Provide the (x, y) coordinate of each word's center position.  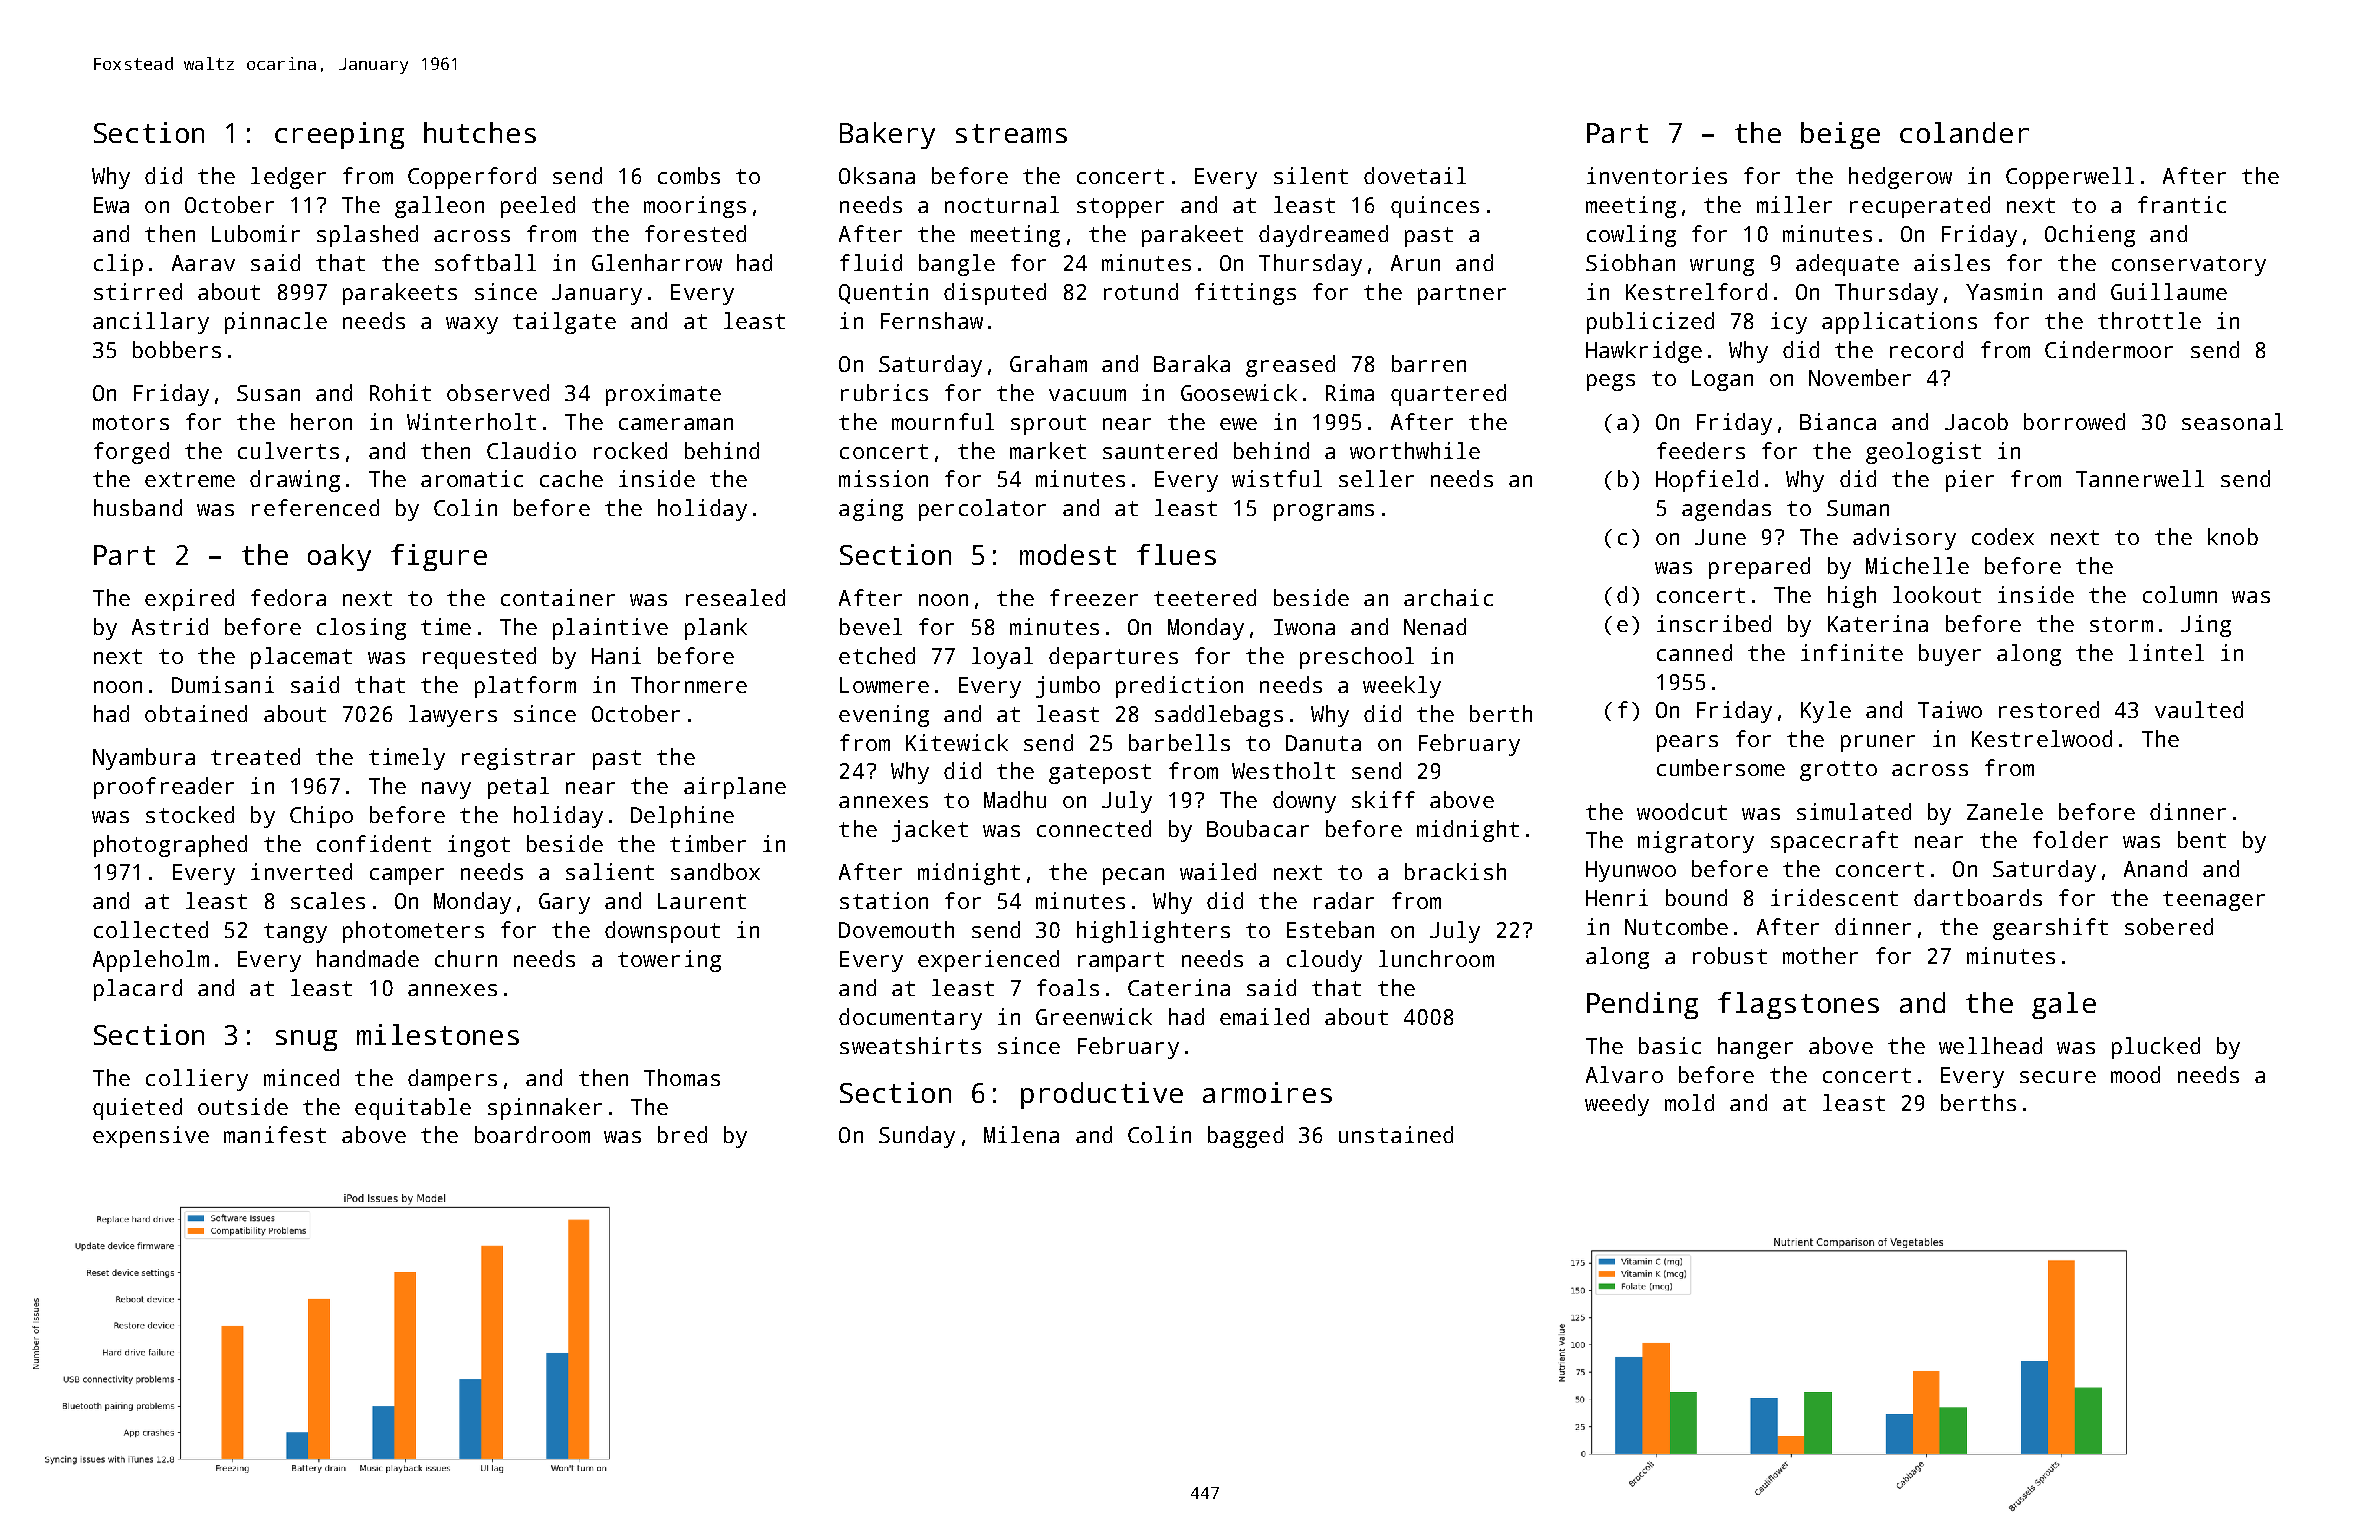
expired (189, 600)
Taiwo (1950, 709)
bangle (957, 265)
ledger (288, 178)
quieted (137, 1109)
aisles (1952, 262)
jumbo (1068, 687)
